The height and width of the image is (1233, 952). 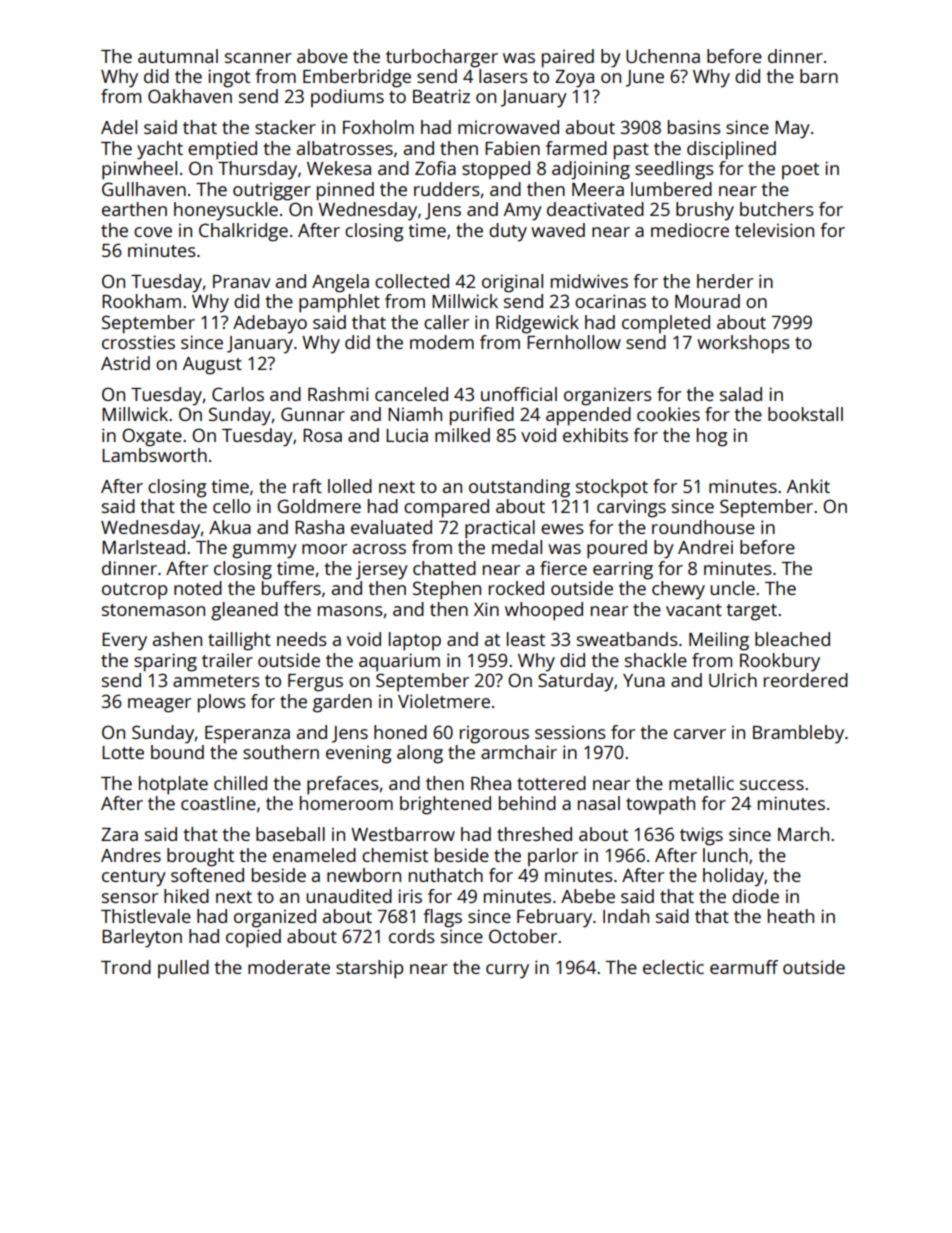 I want to click on barn, so click(x=819, y=76).
